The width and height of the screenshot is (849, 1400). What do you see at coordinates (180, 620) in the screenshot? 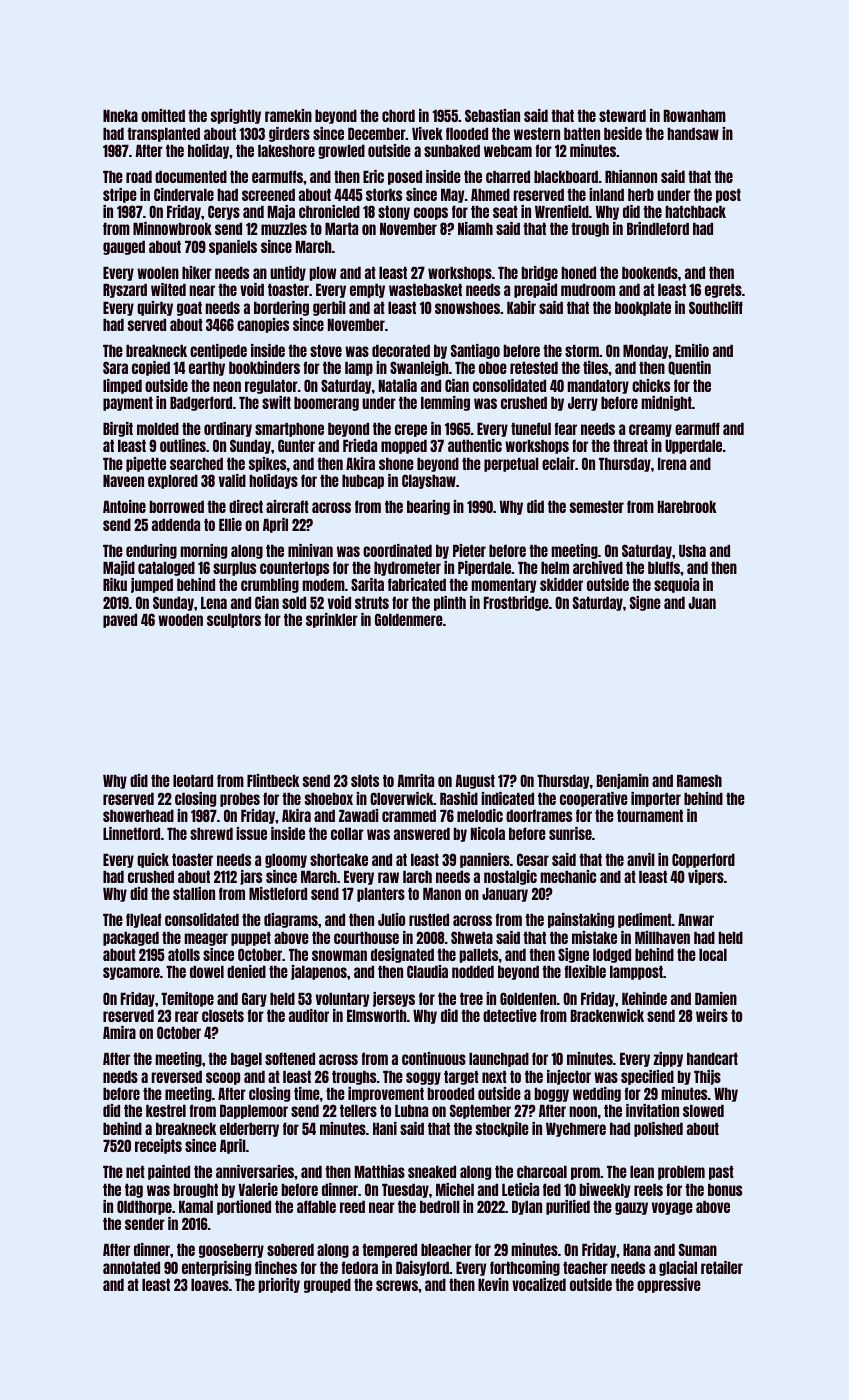
I see `wooden` at bounding box center [180, 620].
